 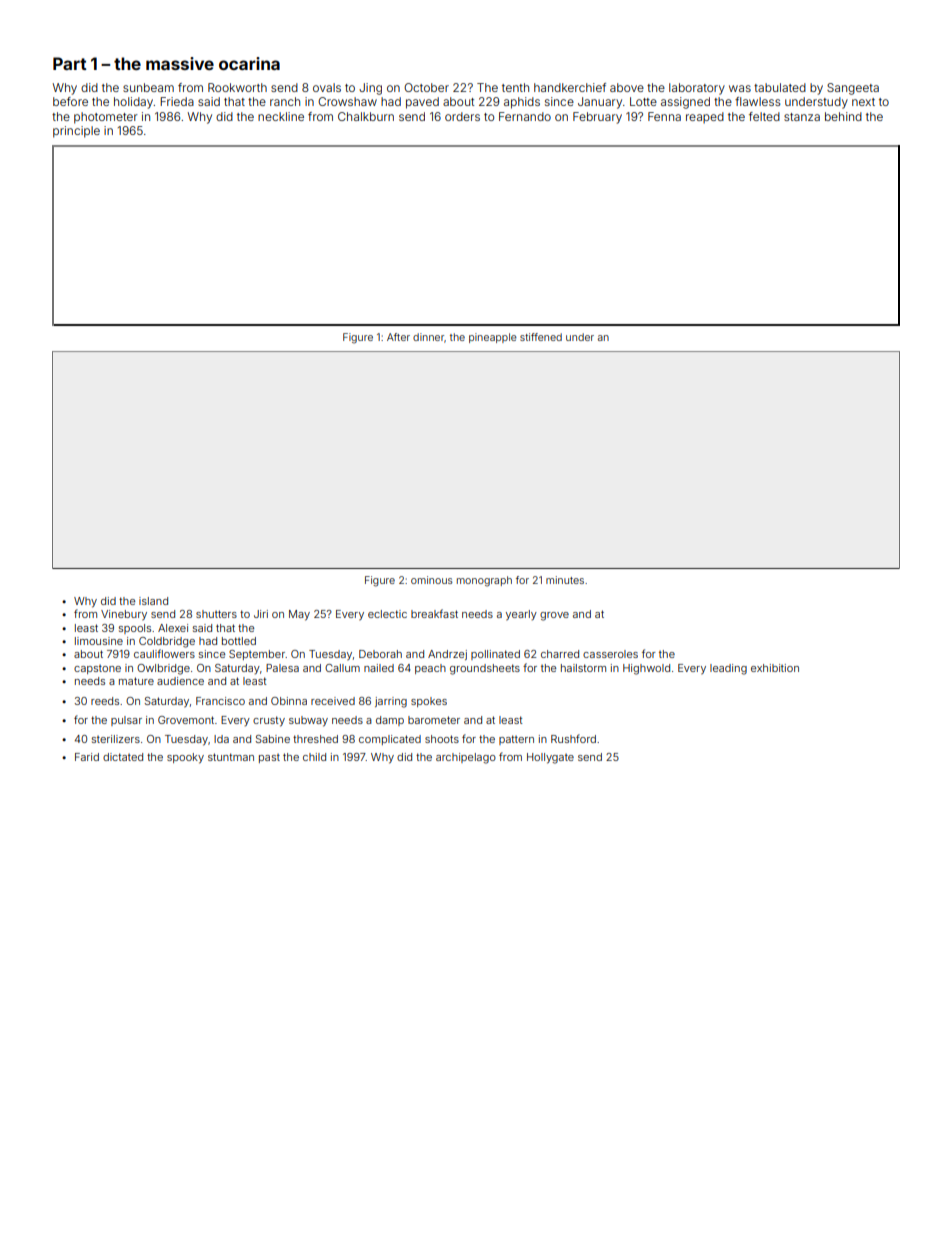 What do you see at coordinates (521, 615) in the page?
I see `yearly` at bounding box center [521, 615].
